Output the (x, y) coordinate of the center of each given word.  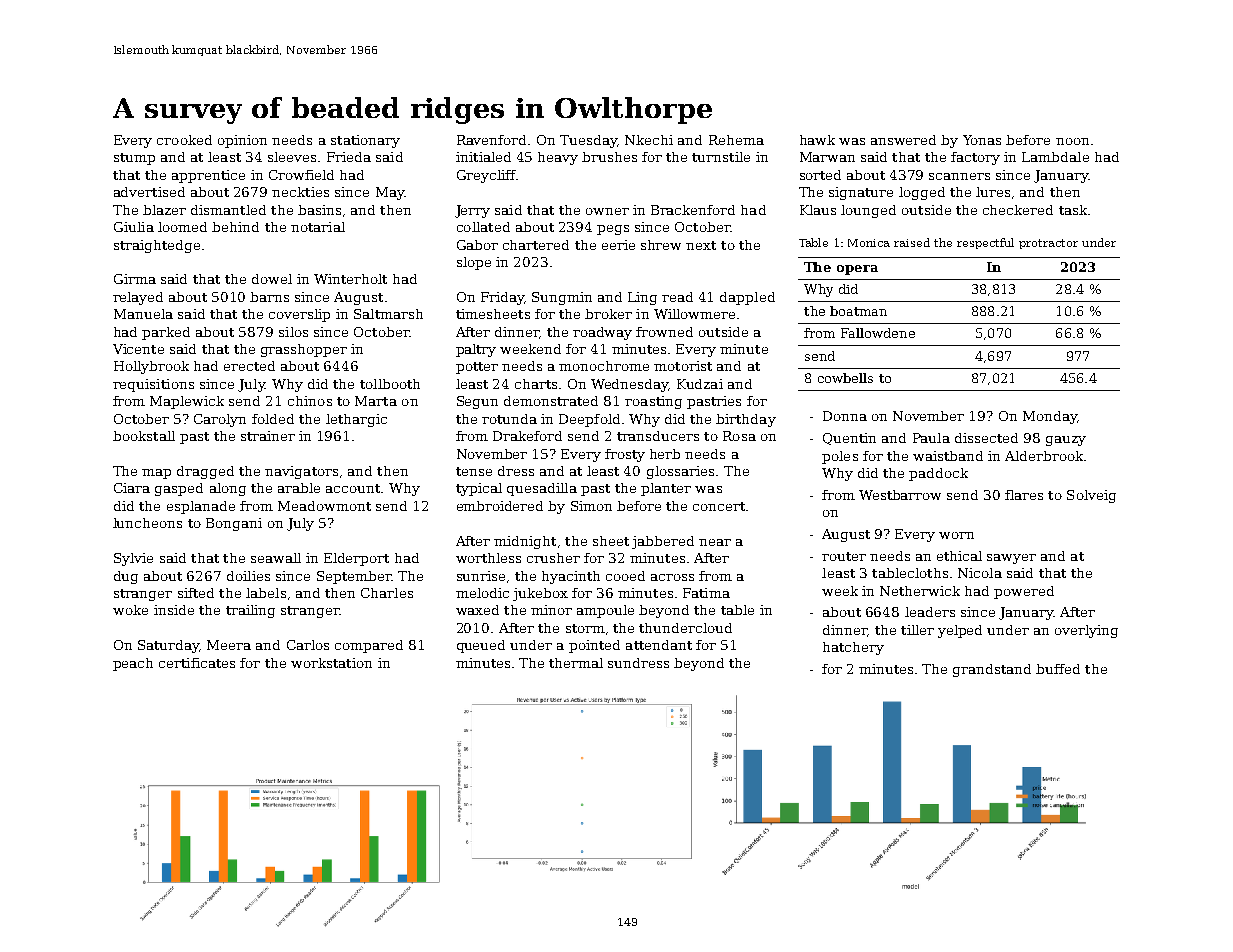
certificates (197, 663)
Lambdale (1055, 157)
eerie (618, 245)
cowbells (845, 378)
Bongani (234, 524)
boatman (858, 311)
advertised (149, 192)
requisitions (153, 385)
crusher (553, 558)
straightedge (157, 246)
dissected (986, 438)
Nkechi (649, 140)
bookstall (144, 436)
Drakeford (527, 436)
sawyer (1011, 559)
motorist (683, 366)
